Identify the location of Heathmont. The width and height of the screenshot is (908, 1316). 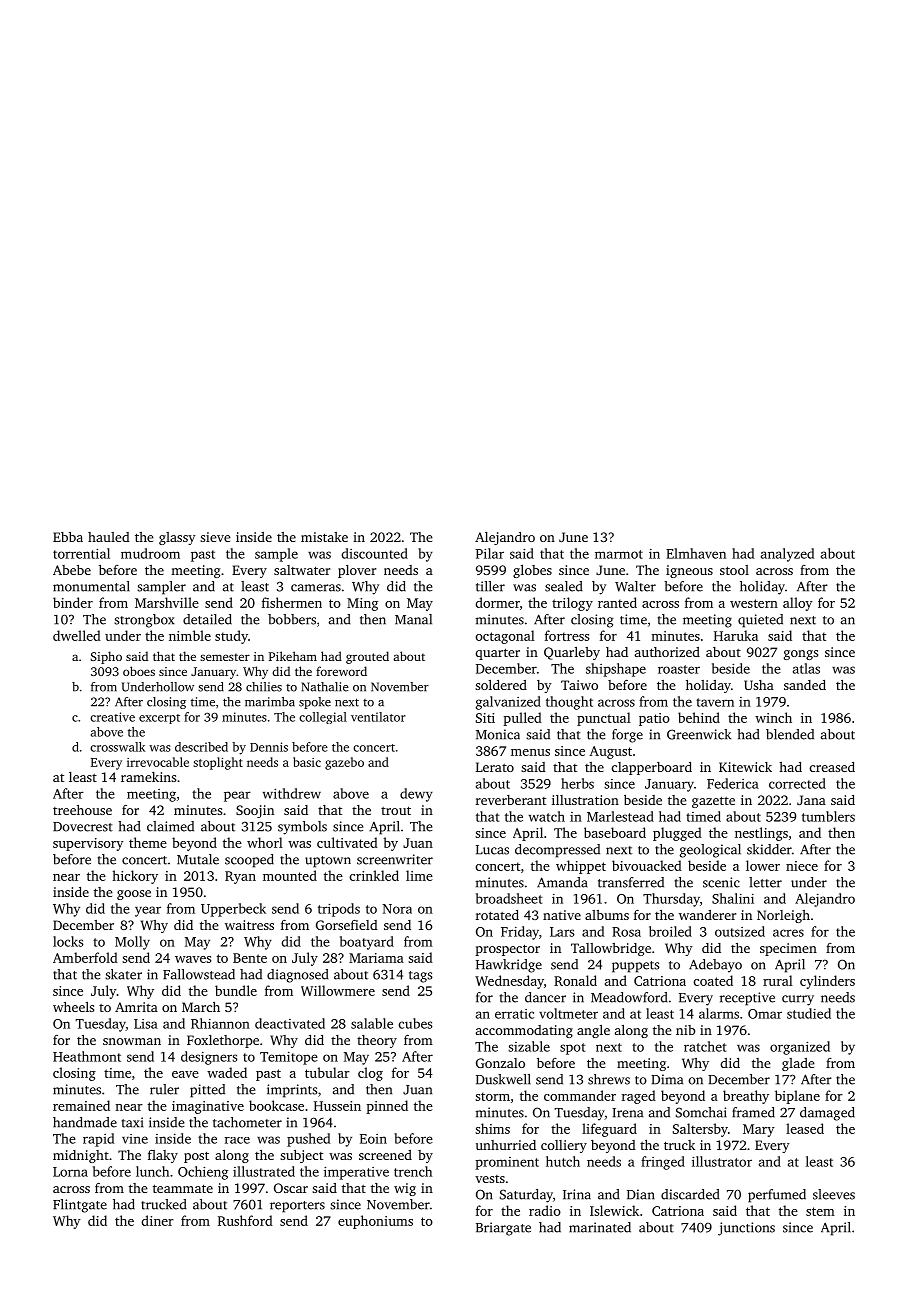
(87, 1056).
